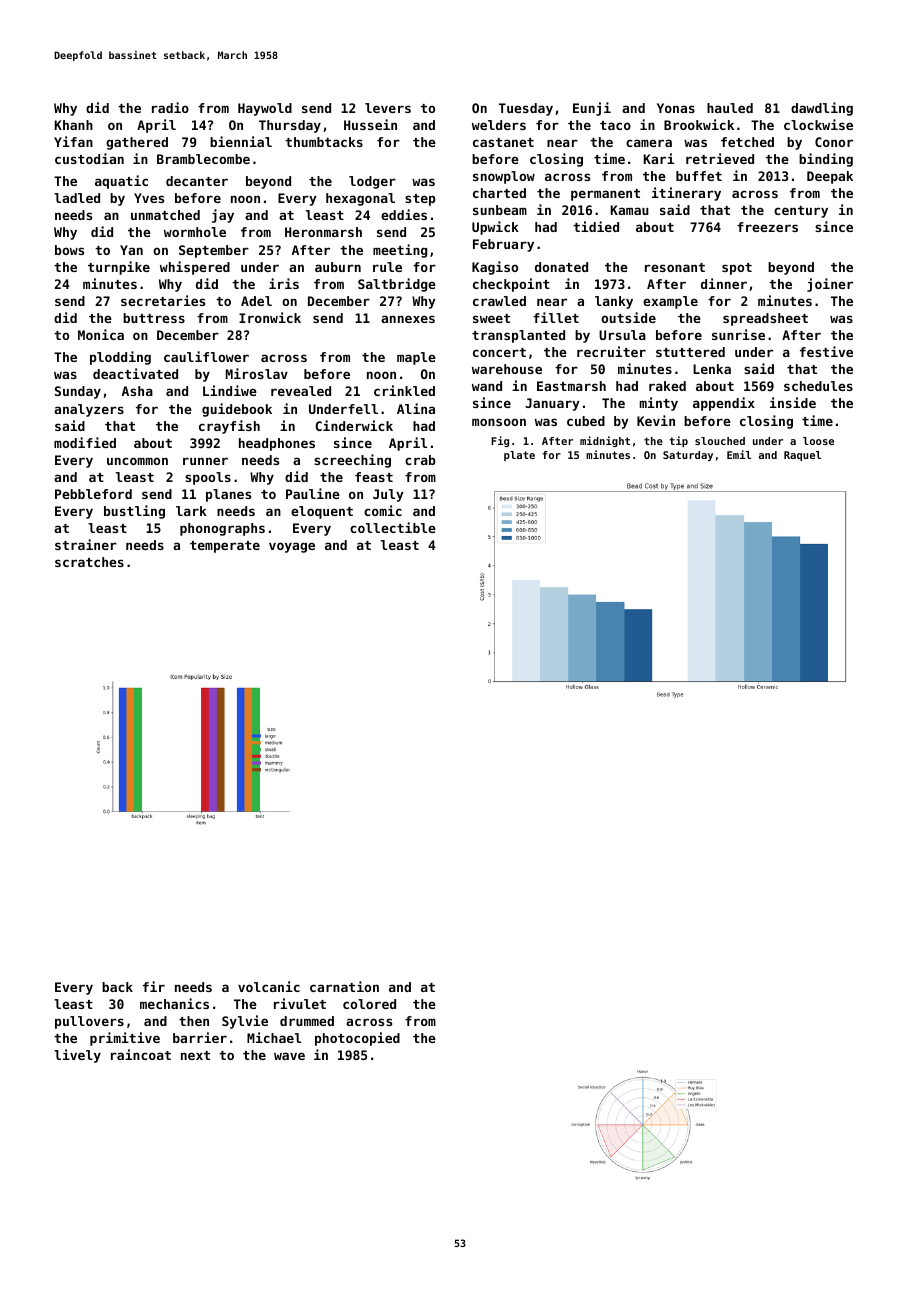 The width and height of the screenshot is (908, 1316). What do you see at coordinates (292, 547) in the screenshot?
I see `voyage` at bounding box center [292, 547].
